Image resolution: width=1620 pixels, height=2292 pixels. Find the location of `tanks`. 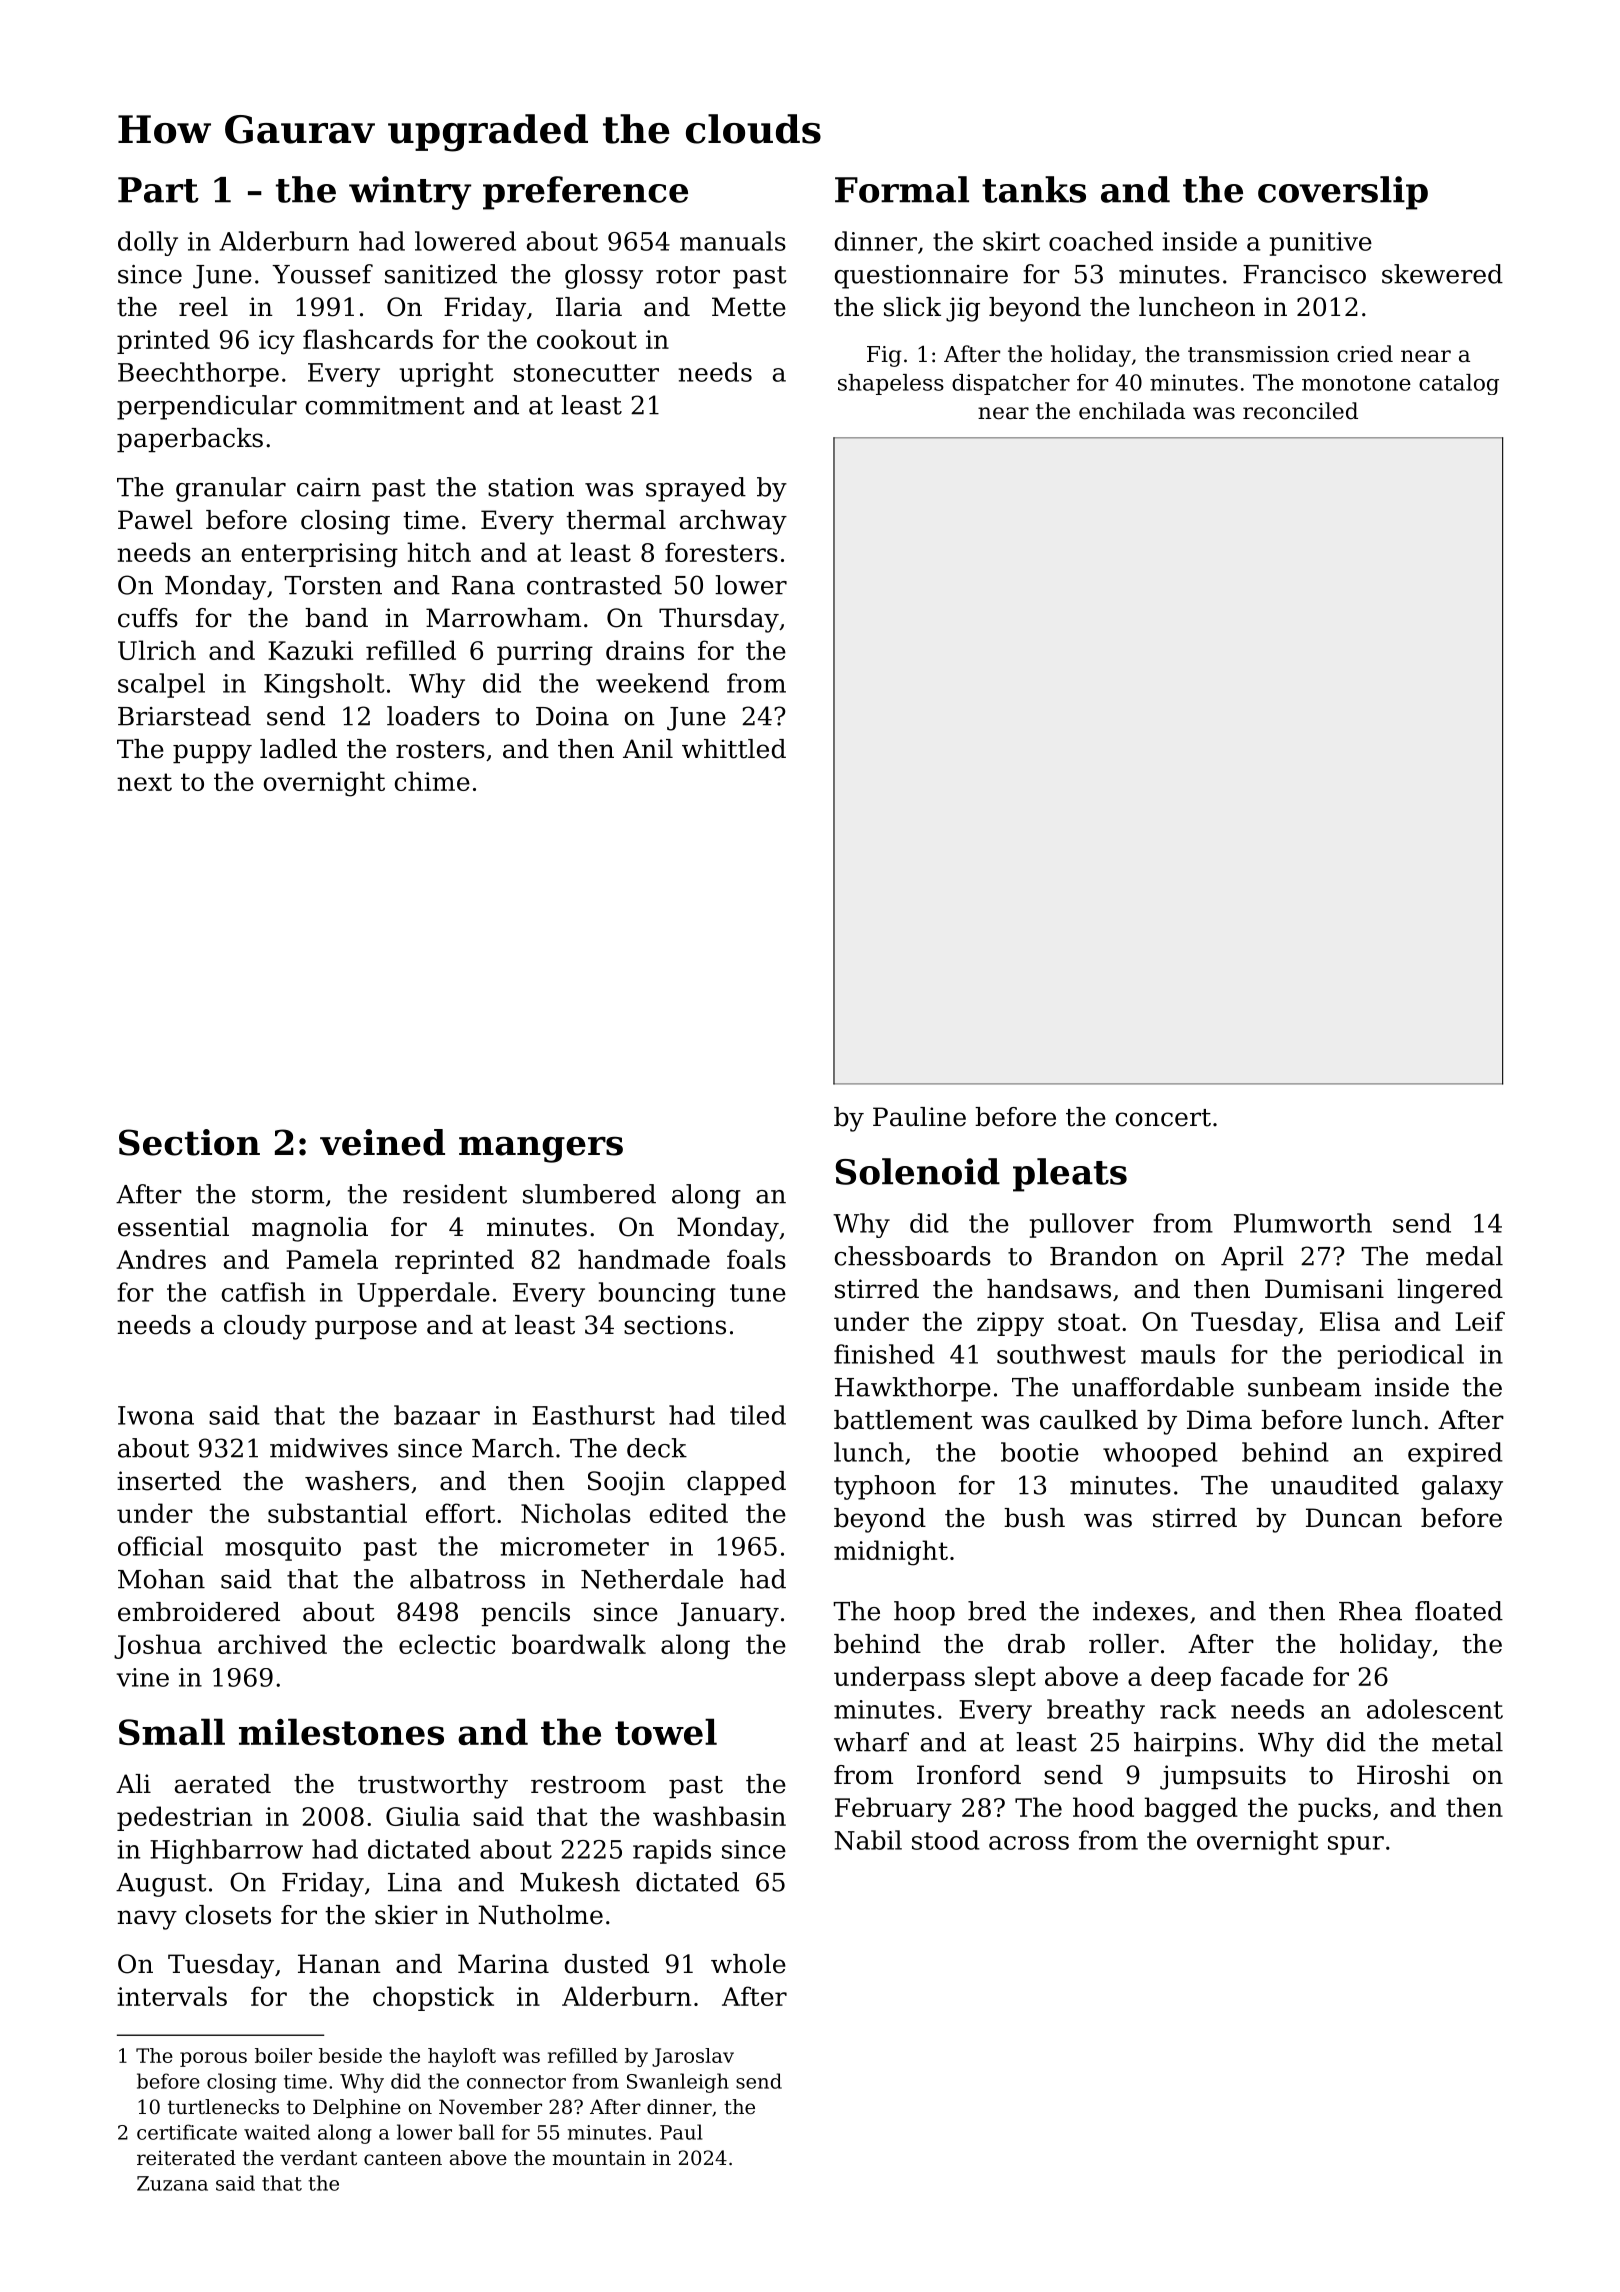

tanks is located at coordinates (1034, 189).
